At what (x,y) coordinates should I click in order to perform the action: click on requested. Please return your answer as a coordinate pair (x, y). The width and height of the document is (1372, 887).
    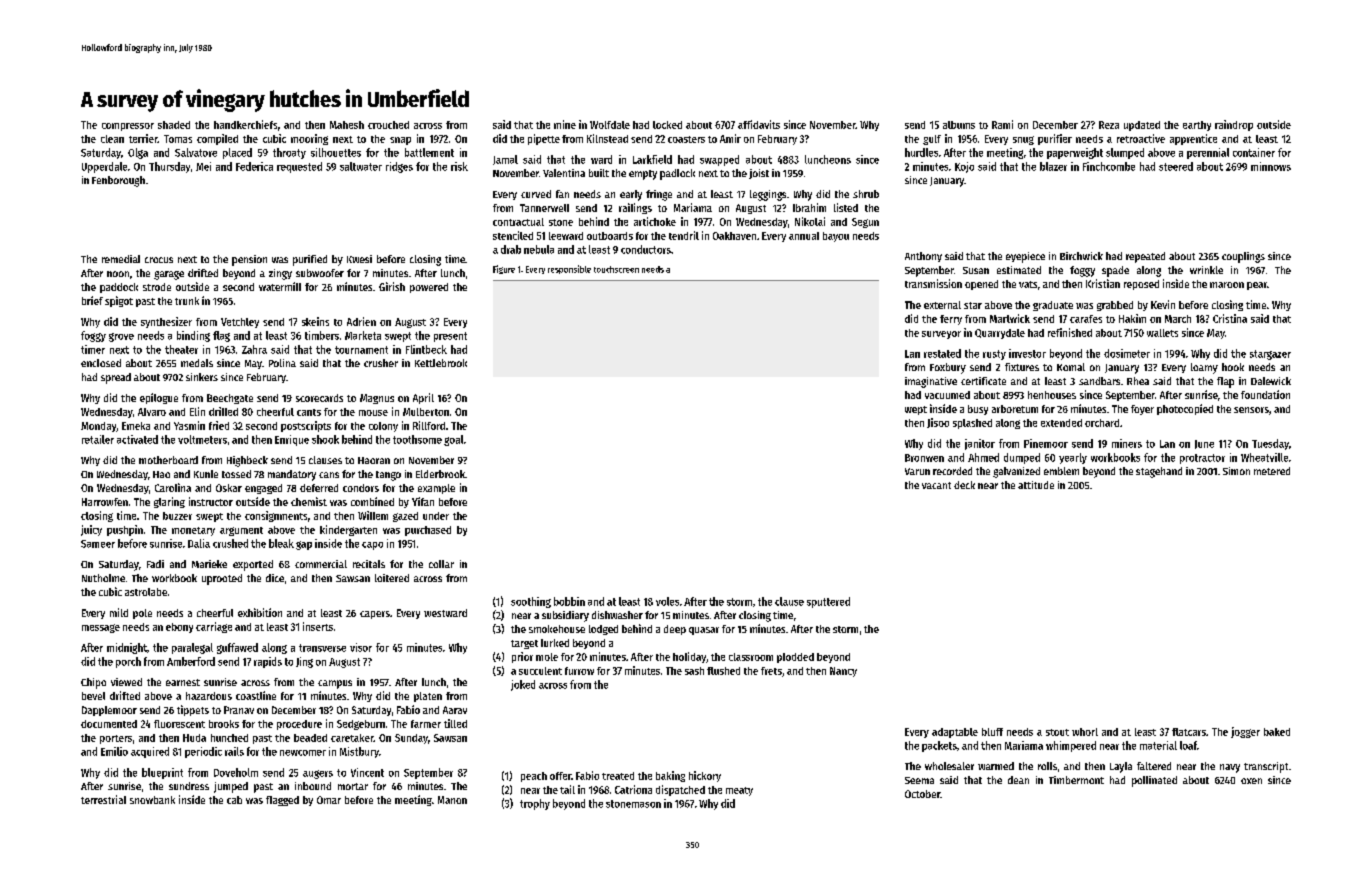
    Looking at the image, I should click on (299, 167).
